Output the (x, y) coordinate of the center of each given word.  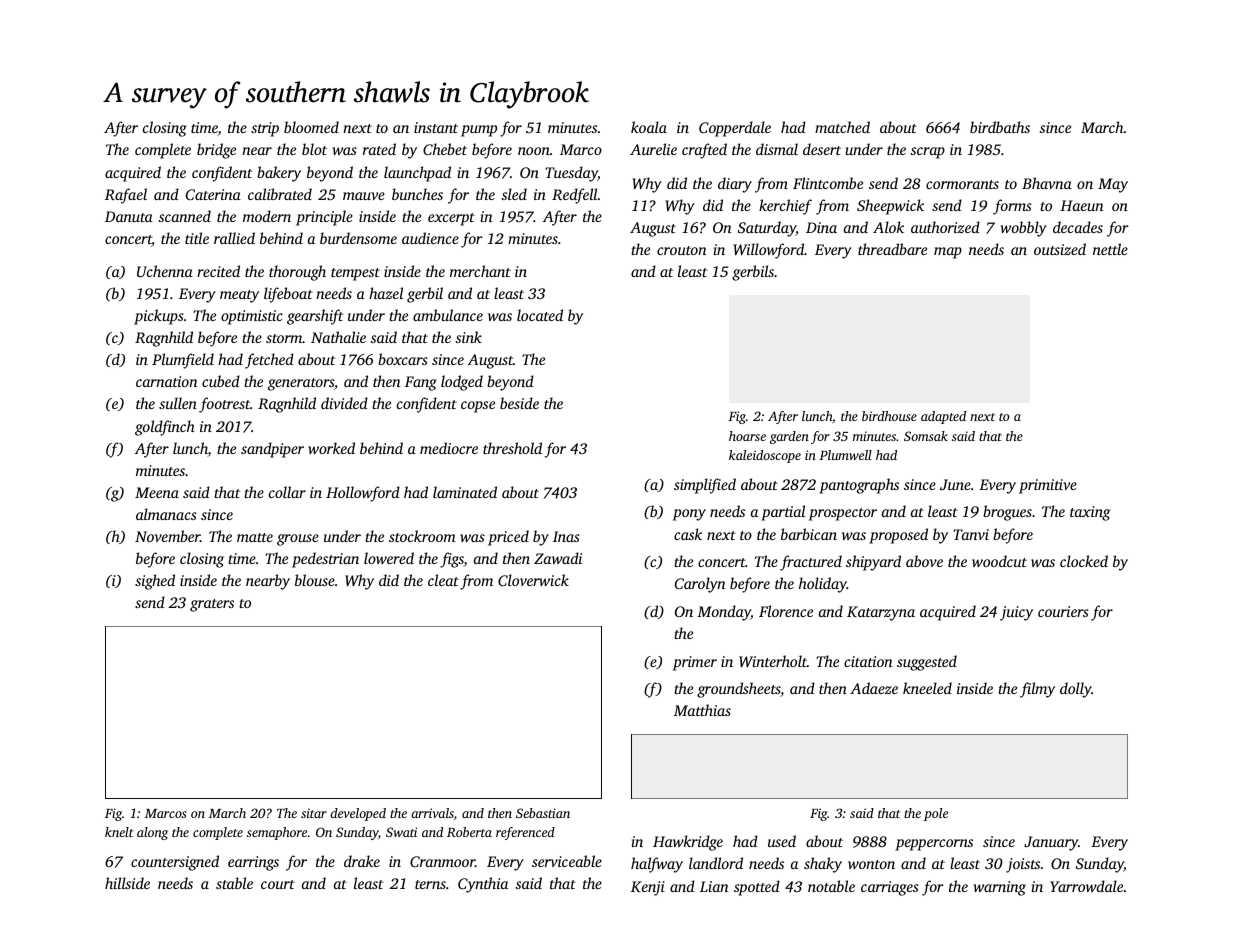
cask (688, 534)
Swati (401, 832)
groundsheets (738, 690)
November (167, 536)
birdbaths (1000, 127)
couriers (1063, 611)
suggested (927, 663)
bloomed (311, 127)
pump (479, 131)
